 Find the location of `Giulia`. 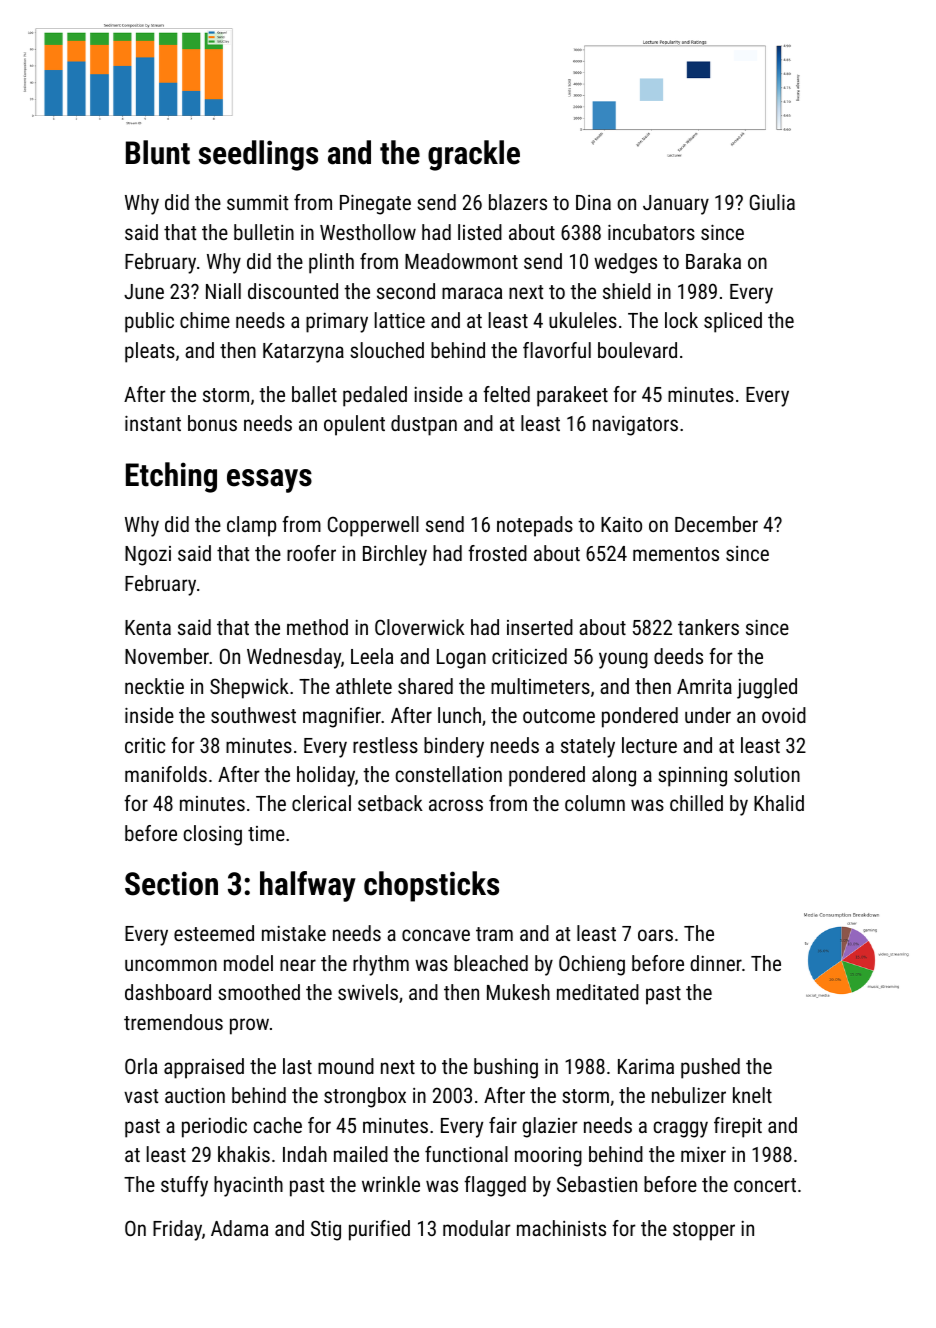

Giulia is located at coordinates (772, 202).
